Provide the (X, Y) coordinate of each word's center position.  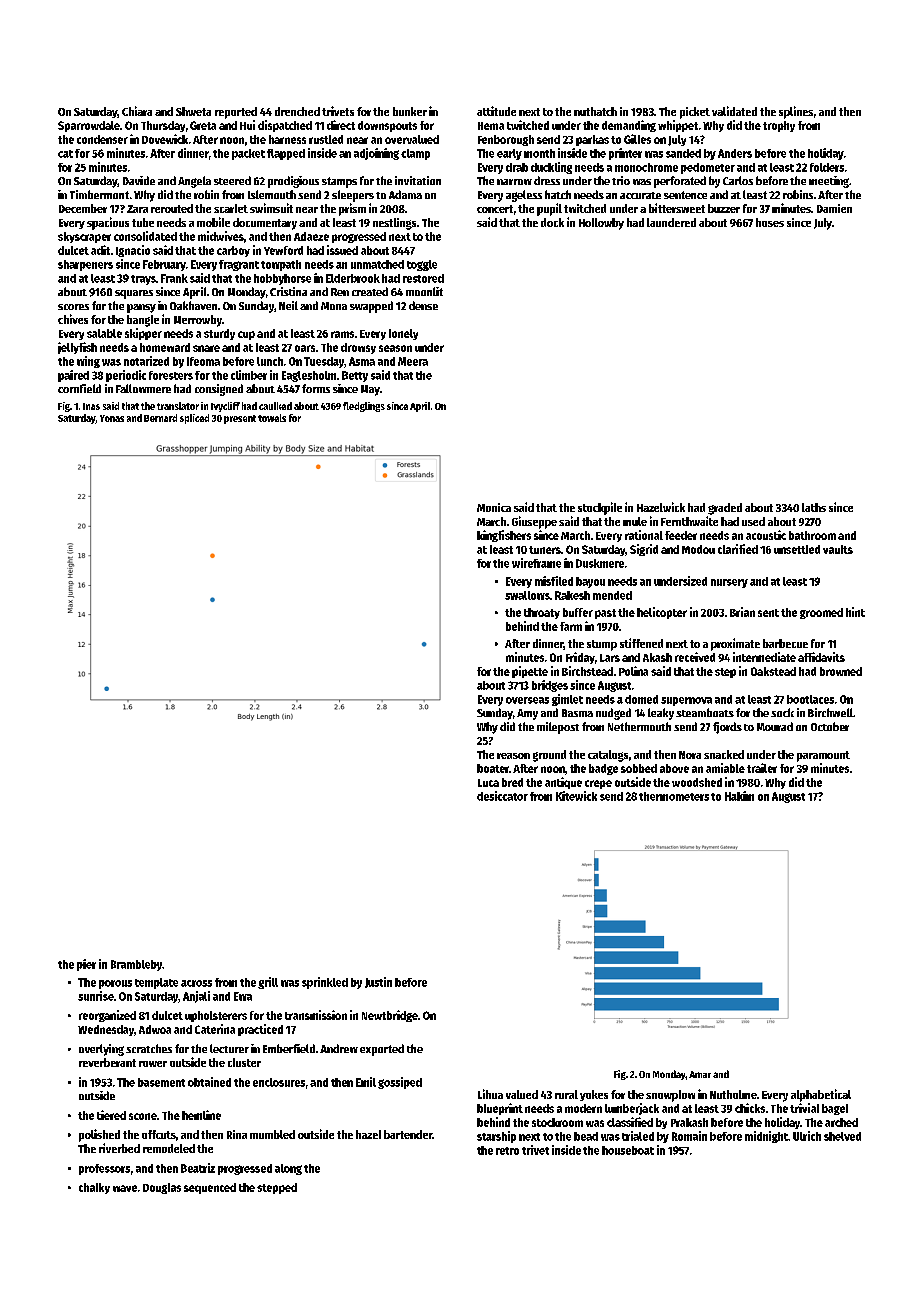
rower (153, 1064)
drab (517, 167)
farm (571, 626)
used (753, 521)
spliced (194, 419)
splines (796, 112)
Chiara (137, 111)
